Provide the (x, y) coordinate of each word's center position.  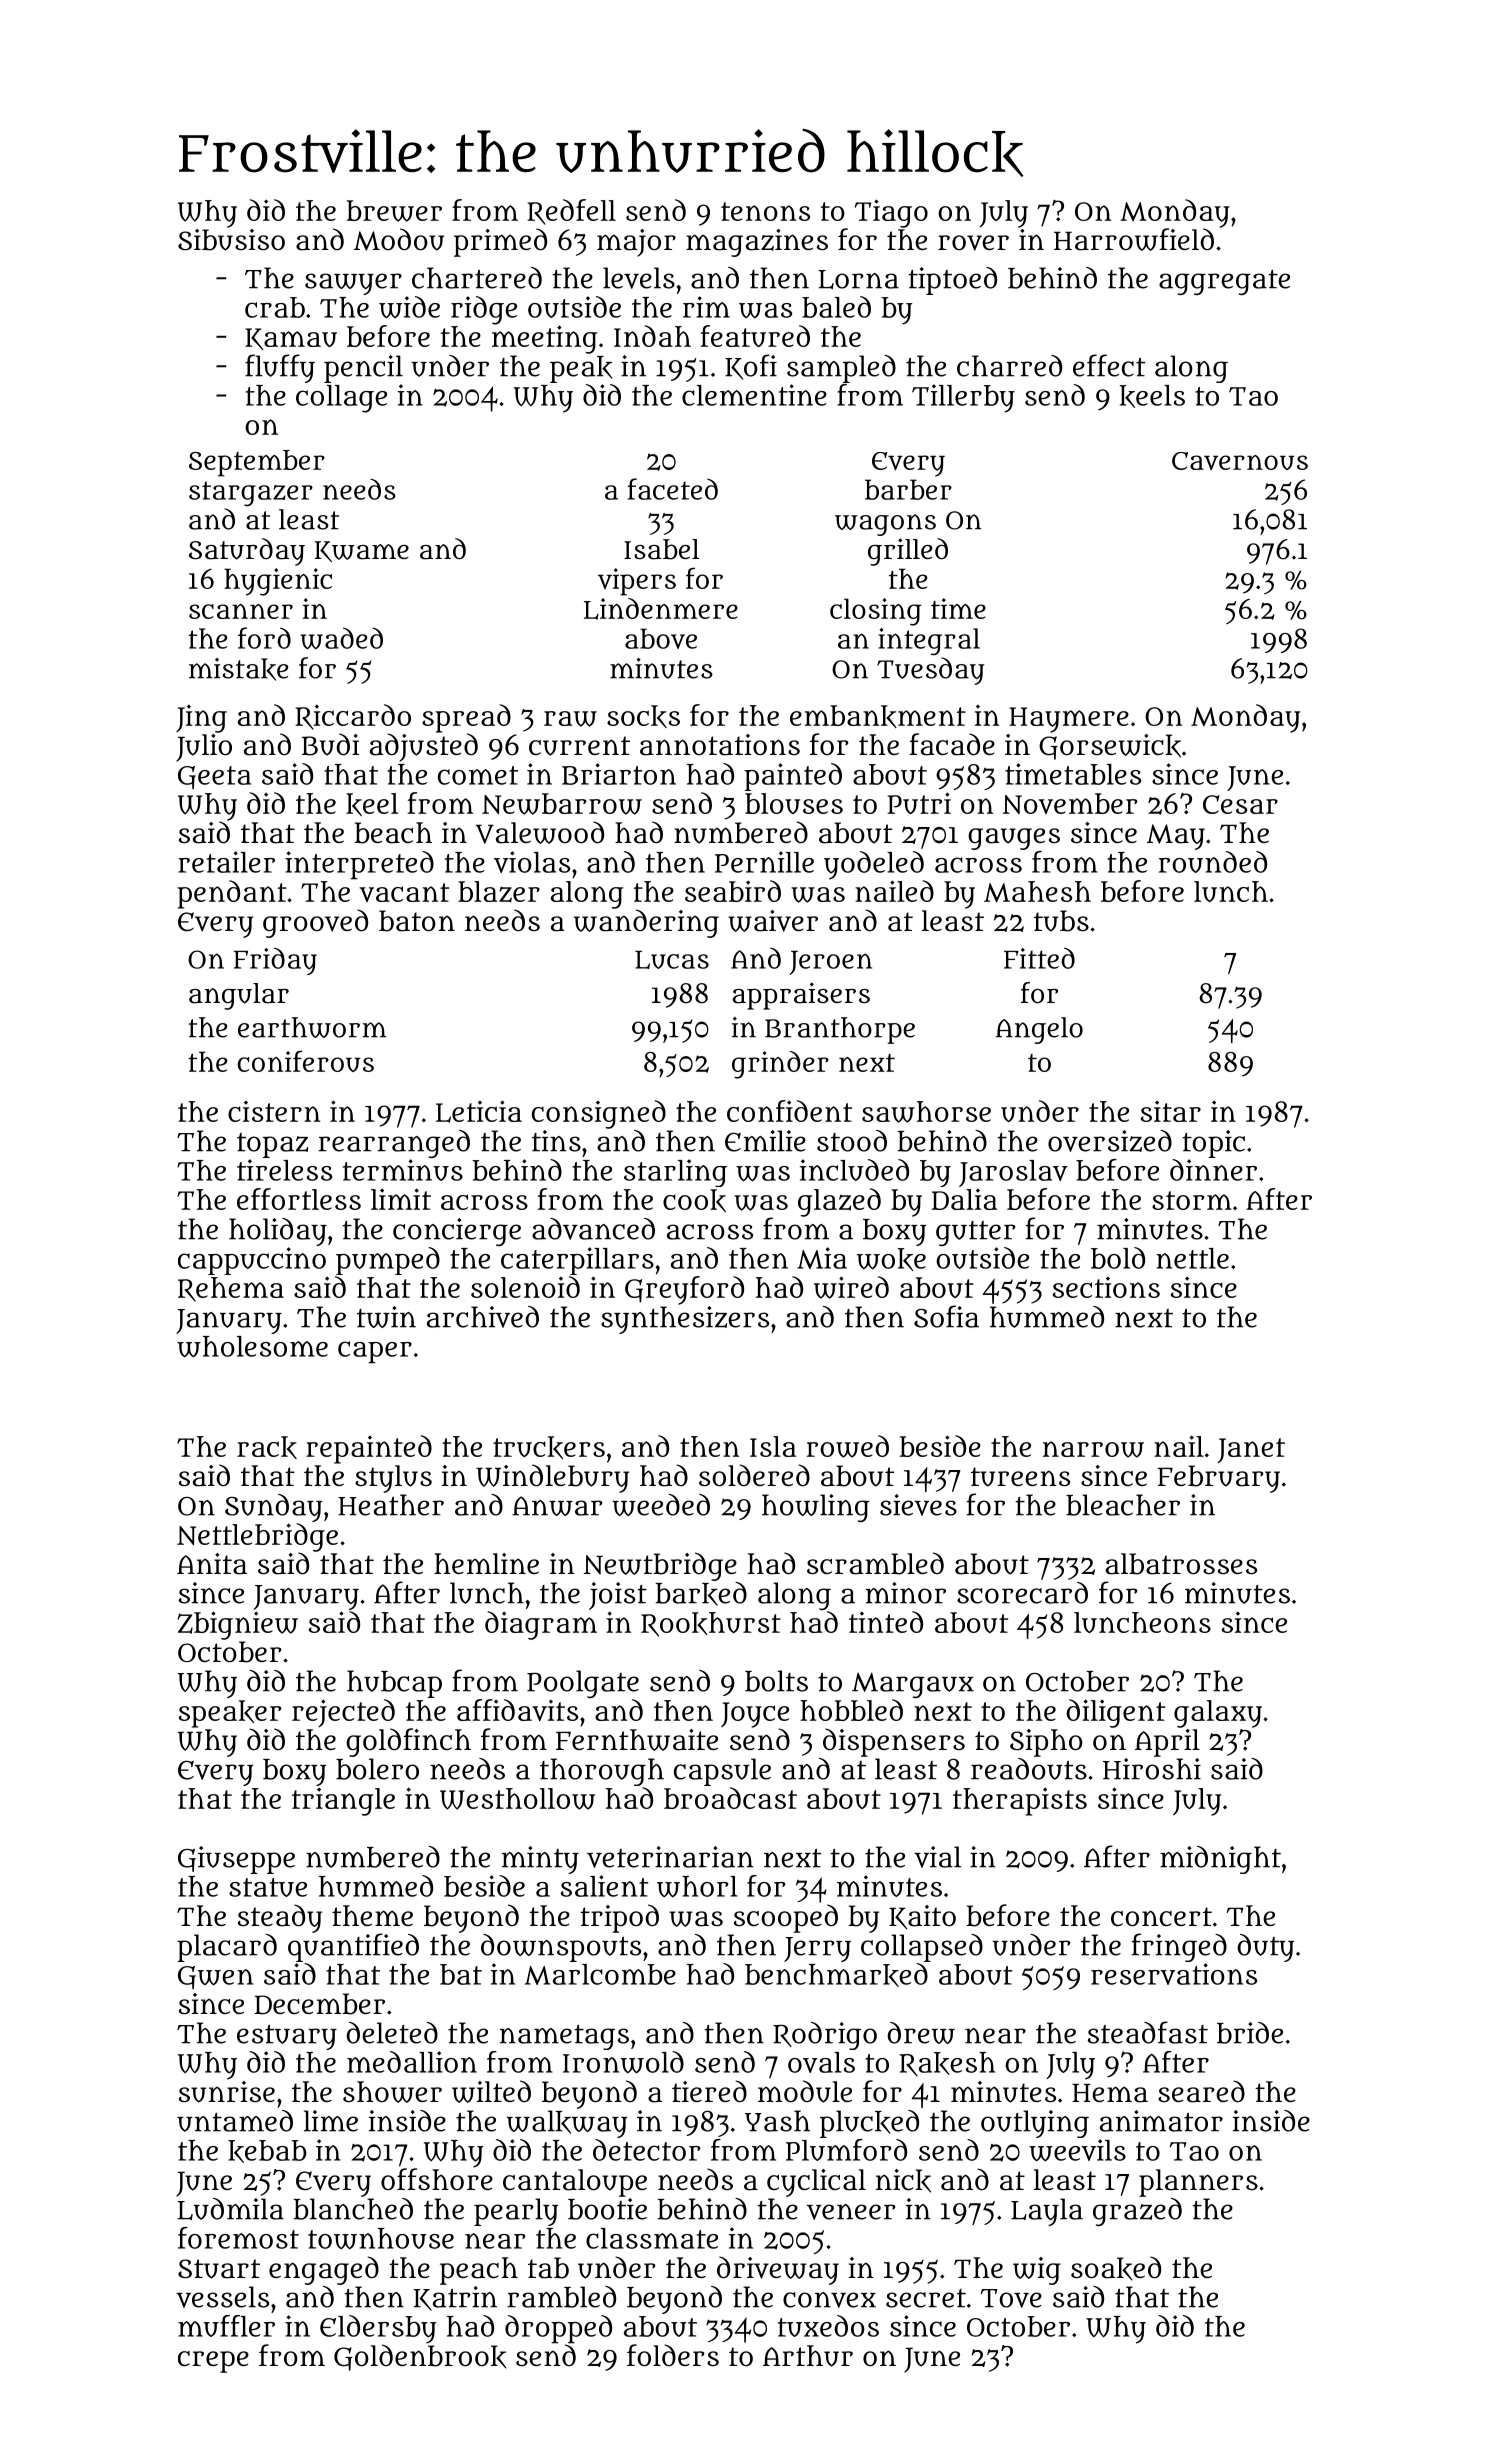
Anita (212, 1564)
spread (466, 718)
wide (409, 307)
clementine (754, 395)
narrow (1093, 1449)
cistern (274, 1111)
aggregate (1224, 282)
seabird (733, 891)
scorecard (1022, 1593)
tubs (1061, 921)
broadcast (730, 1798)
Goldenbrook (420, 2357)
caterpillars (577, 1261)
